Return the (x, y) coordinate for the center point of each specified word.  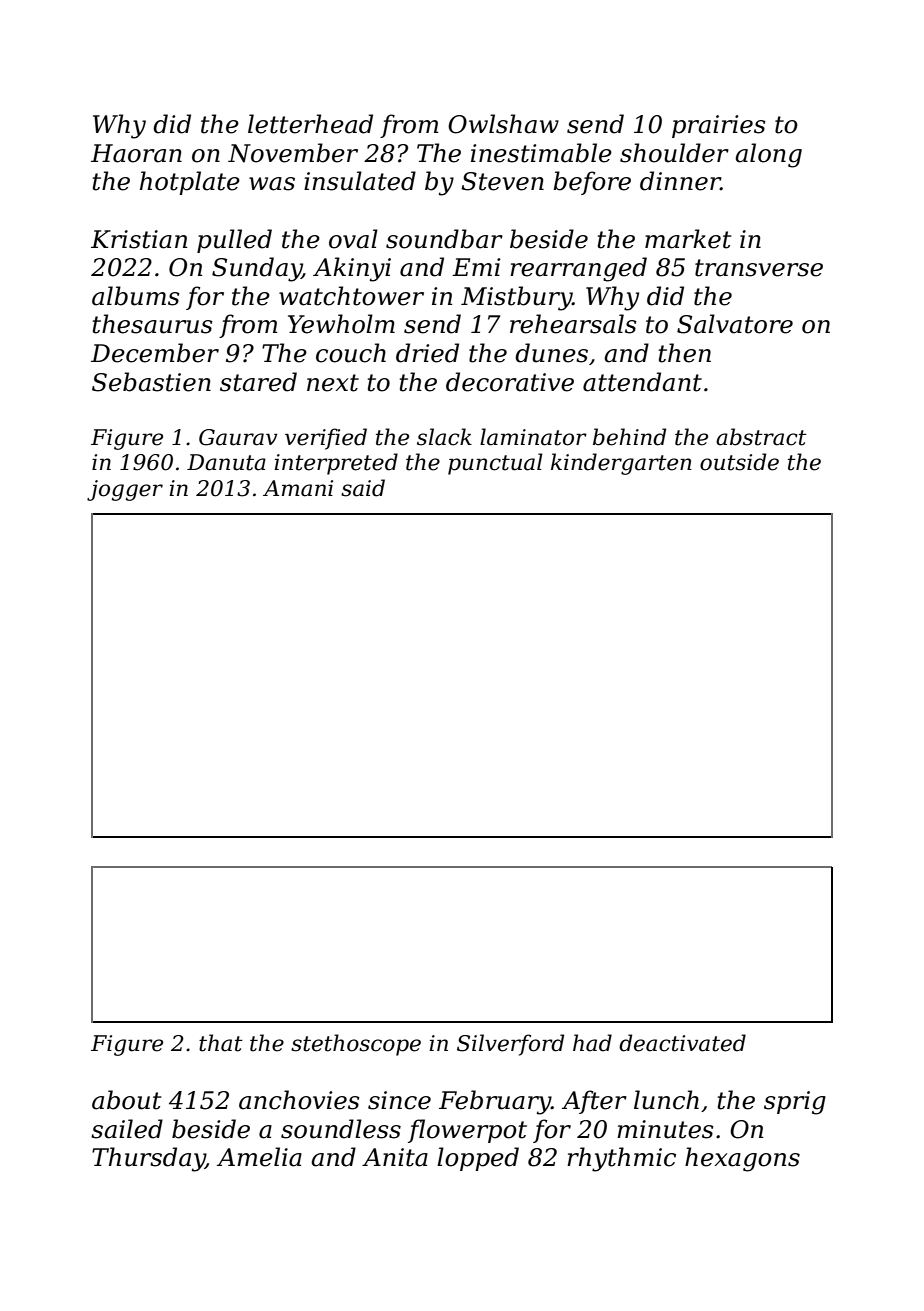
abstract (761, 437)
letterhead (310, 124)
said (363, 488)
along (768, 155)
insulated (360, 181)
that (221, 1043)
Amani (298, 488)
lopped (478, 1159)
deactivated (682, 1043)
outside (739, 462)
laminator (533, 437)
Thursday (148, 1159)
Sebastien (151, 382)
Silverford (510, 1045)
